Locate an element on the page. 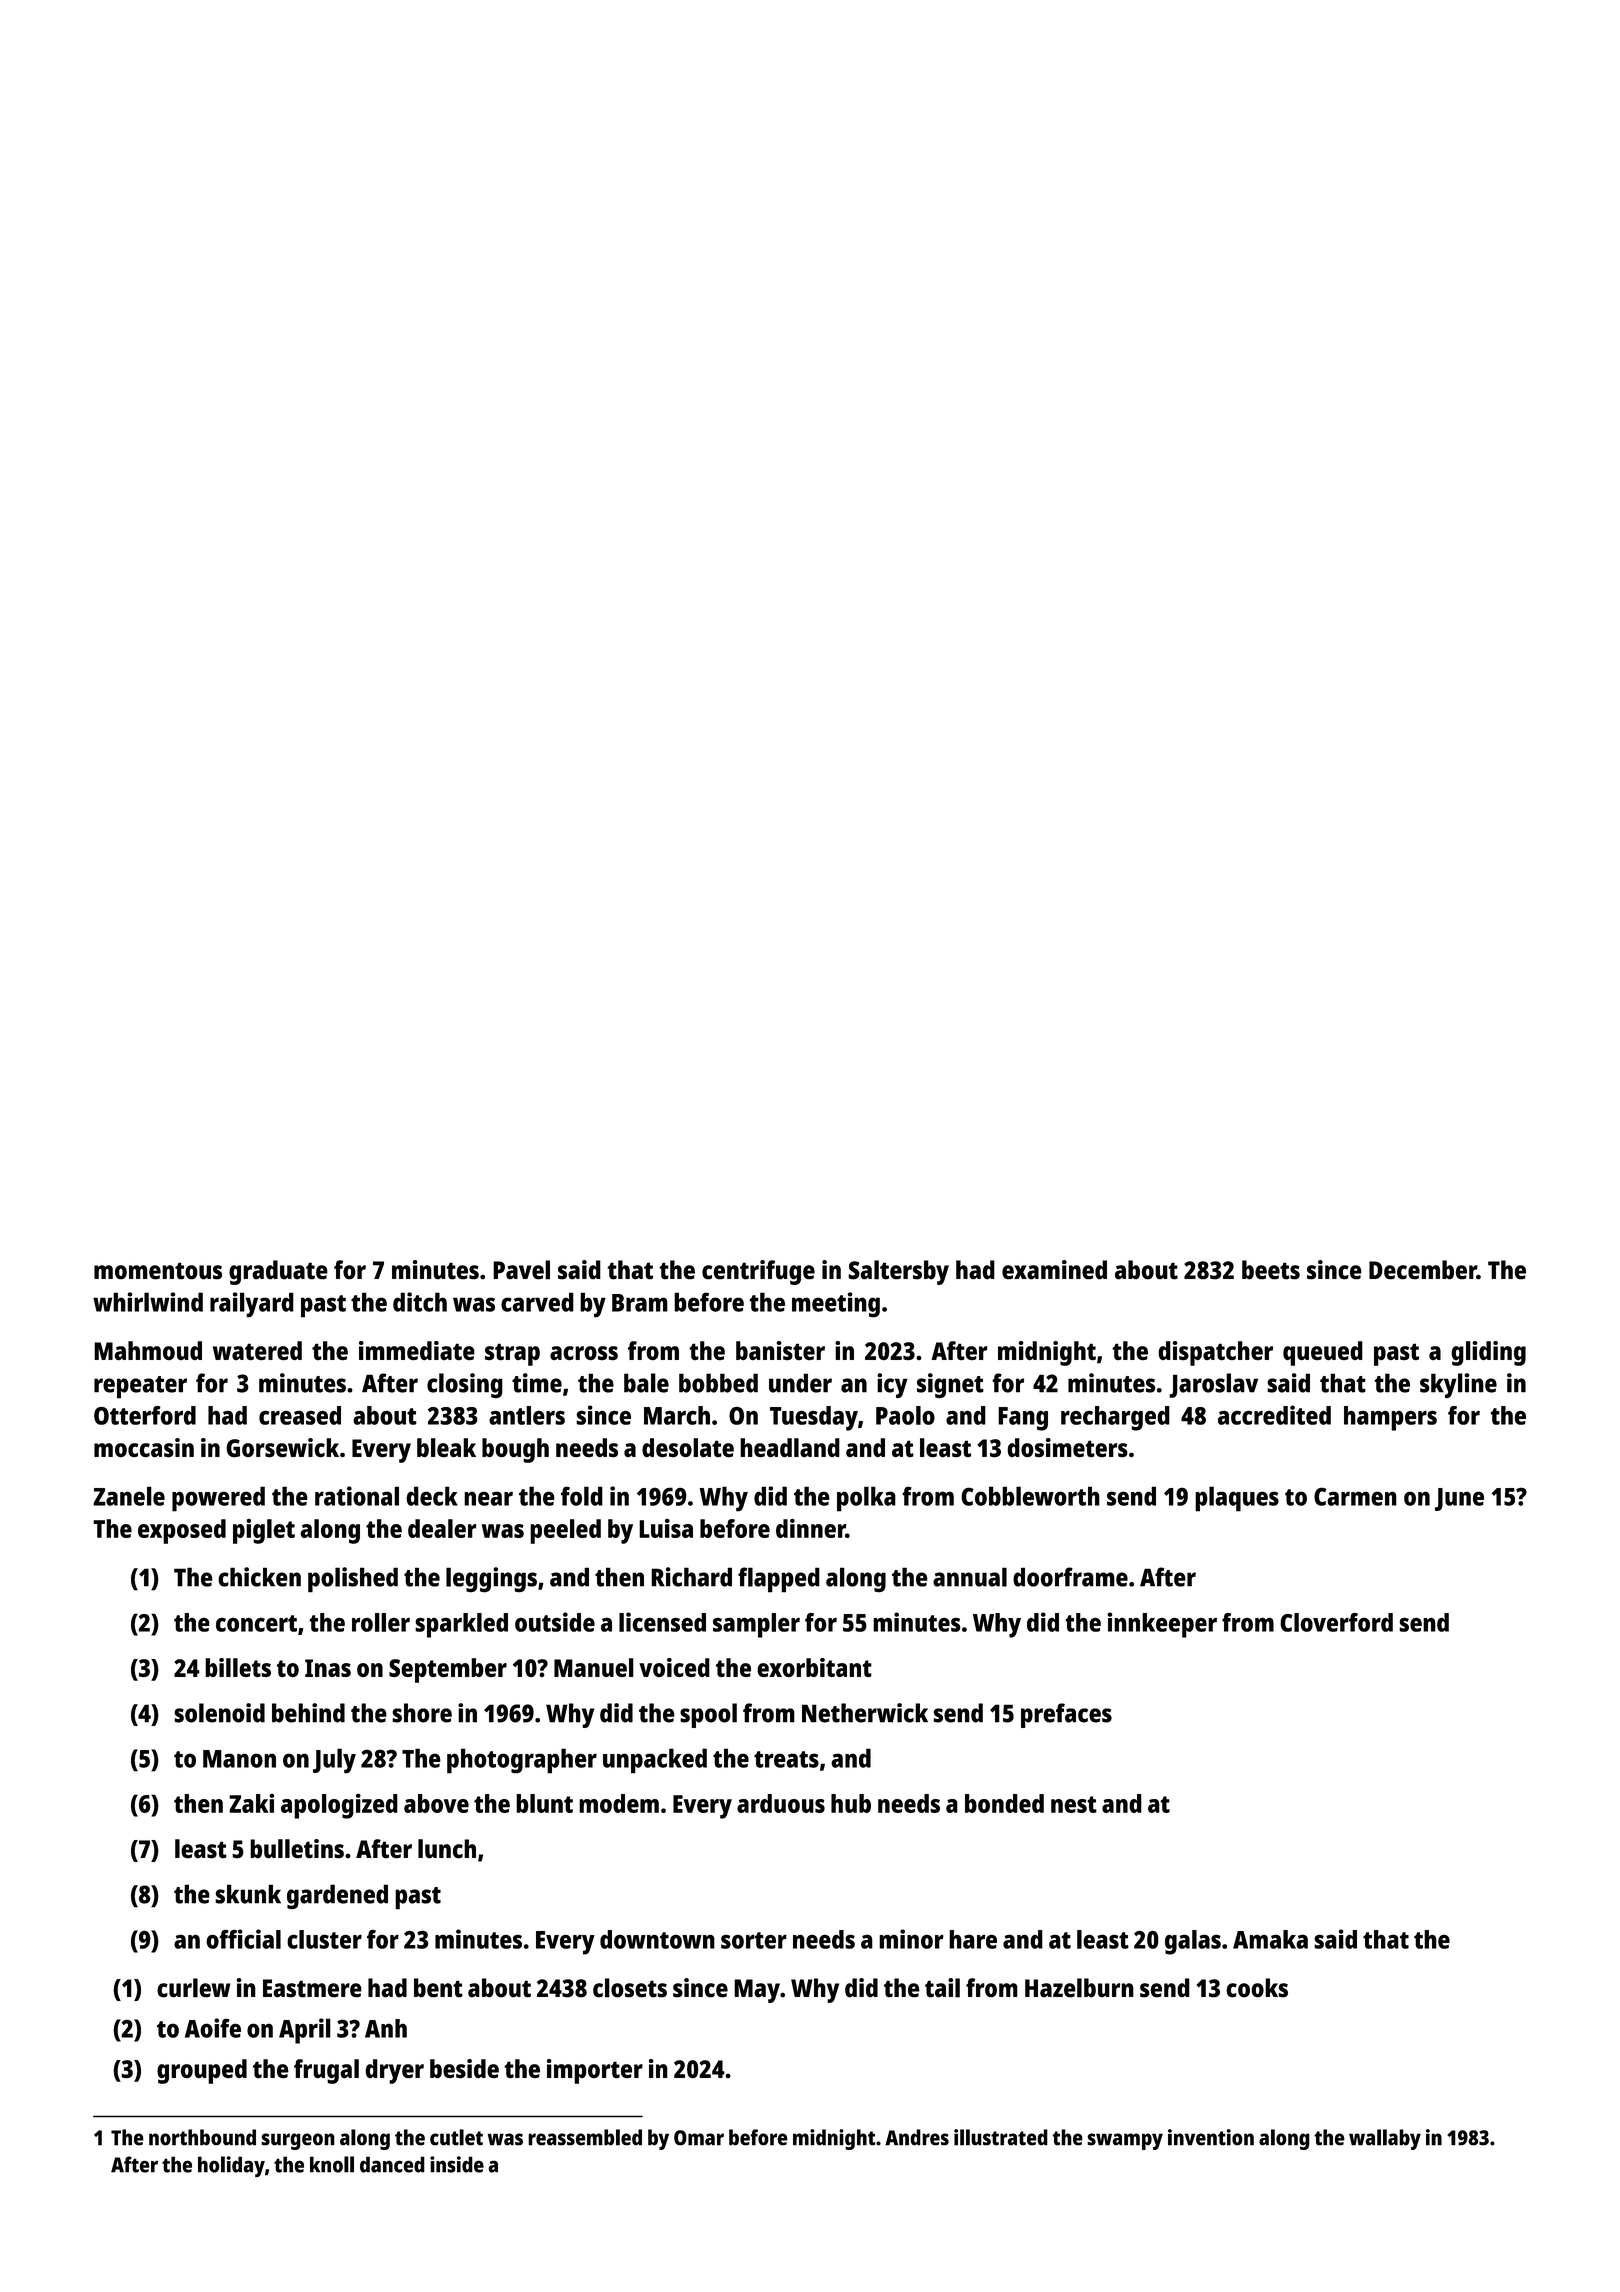  plaques is located at coordinates (1237, 1499).
